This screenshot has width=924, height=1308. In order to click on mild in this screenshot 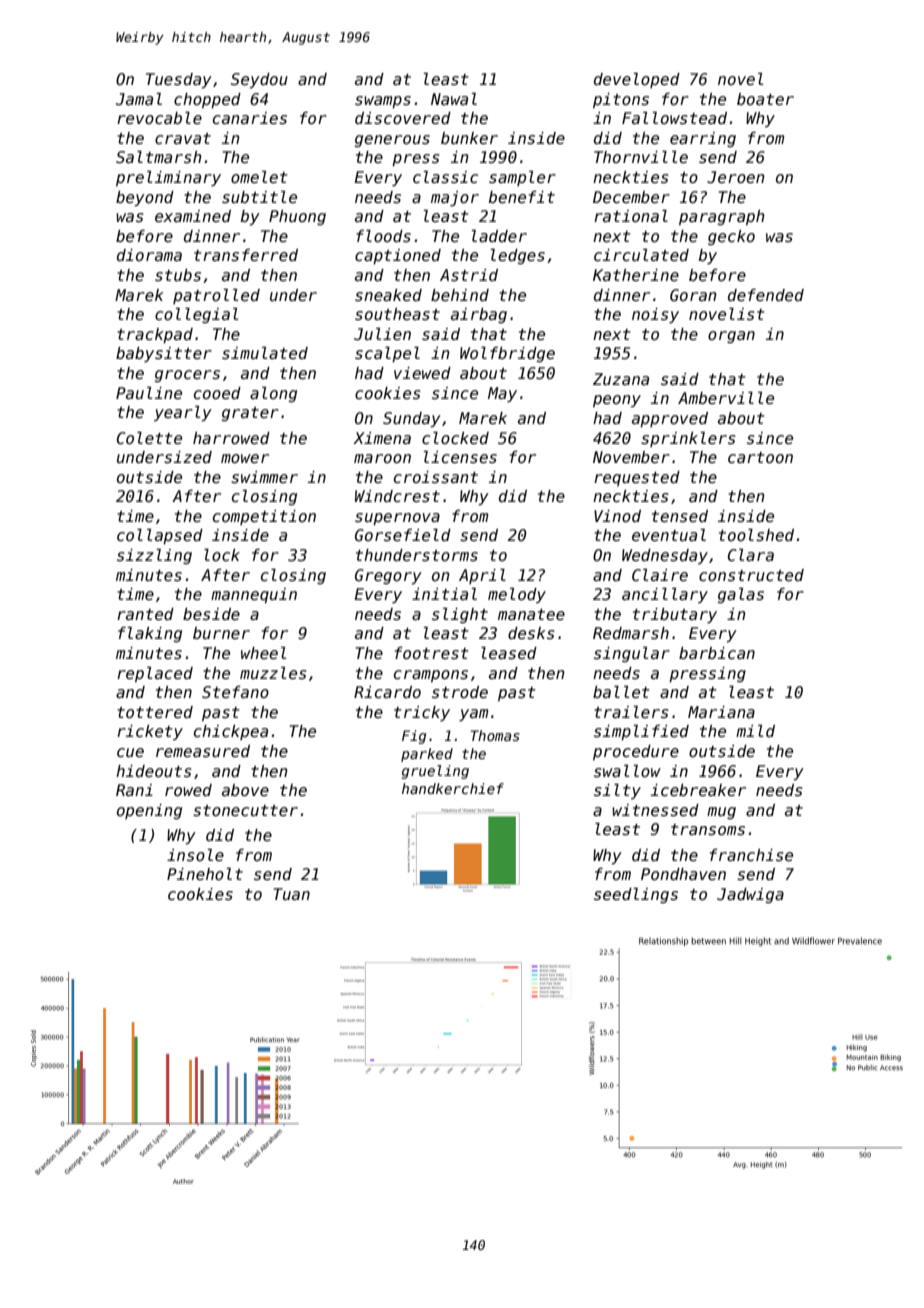, I will do `click(755, 731)`.
